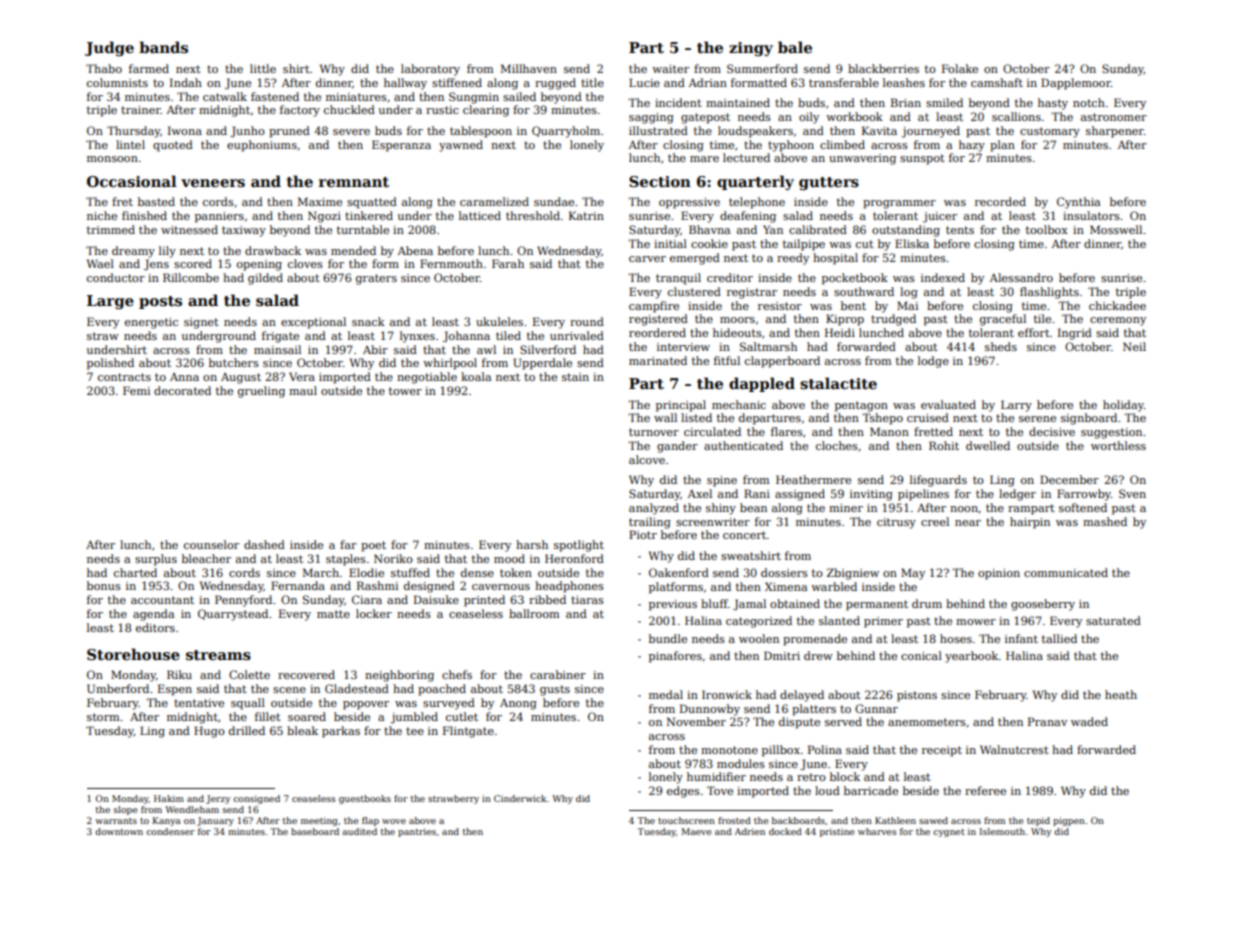  Describe the element at coordinates (109, 48) in the image. I see `Judge` at that location.
